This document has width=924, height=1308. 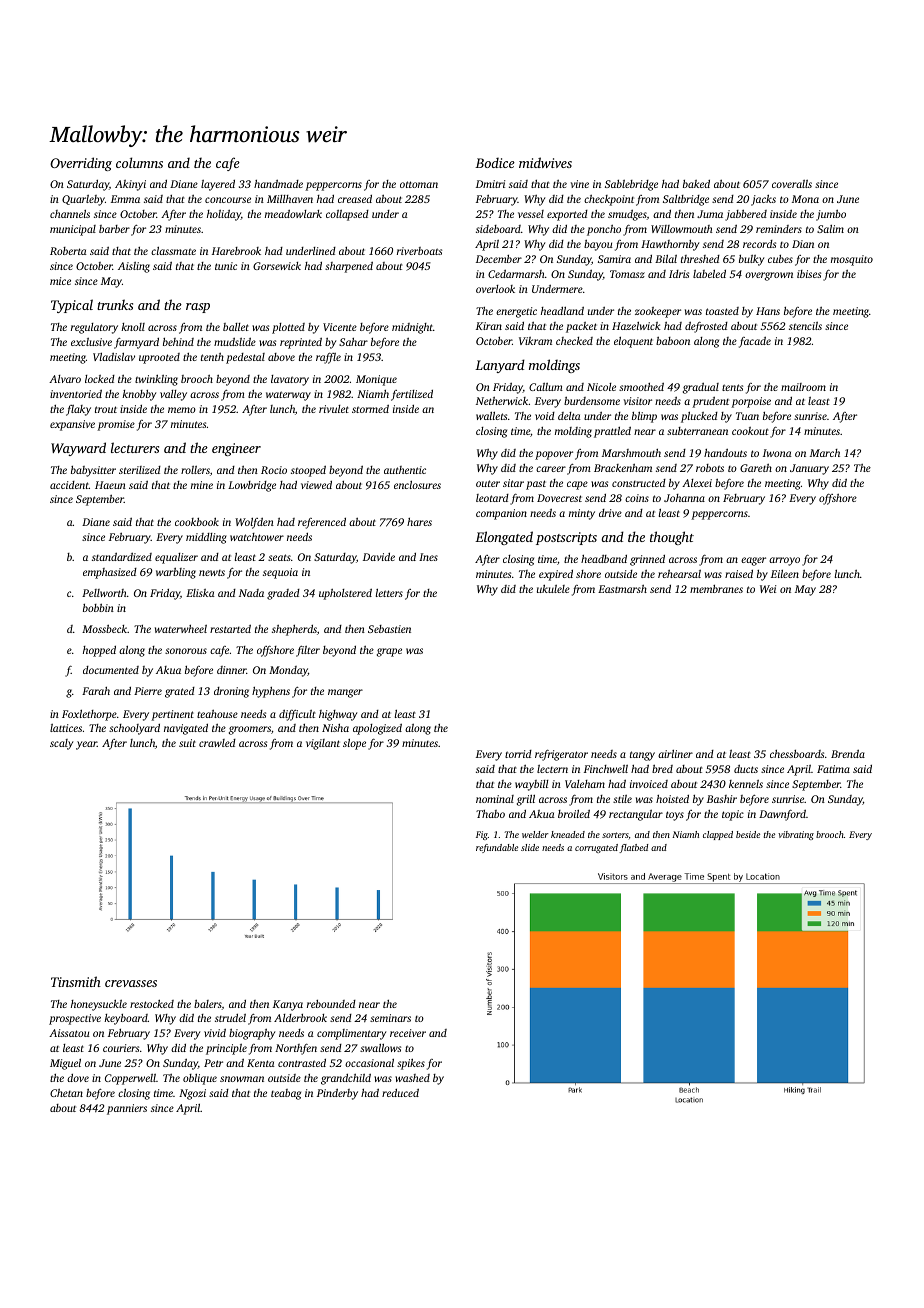 I want to click on reprinted, so click(x=301, y=343).
